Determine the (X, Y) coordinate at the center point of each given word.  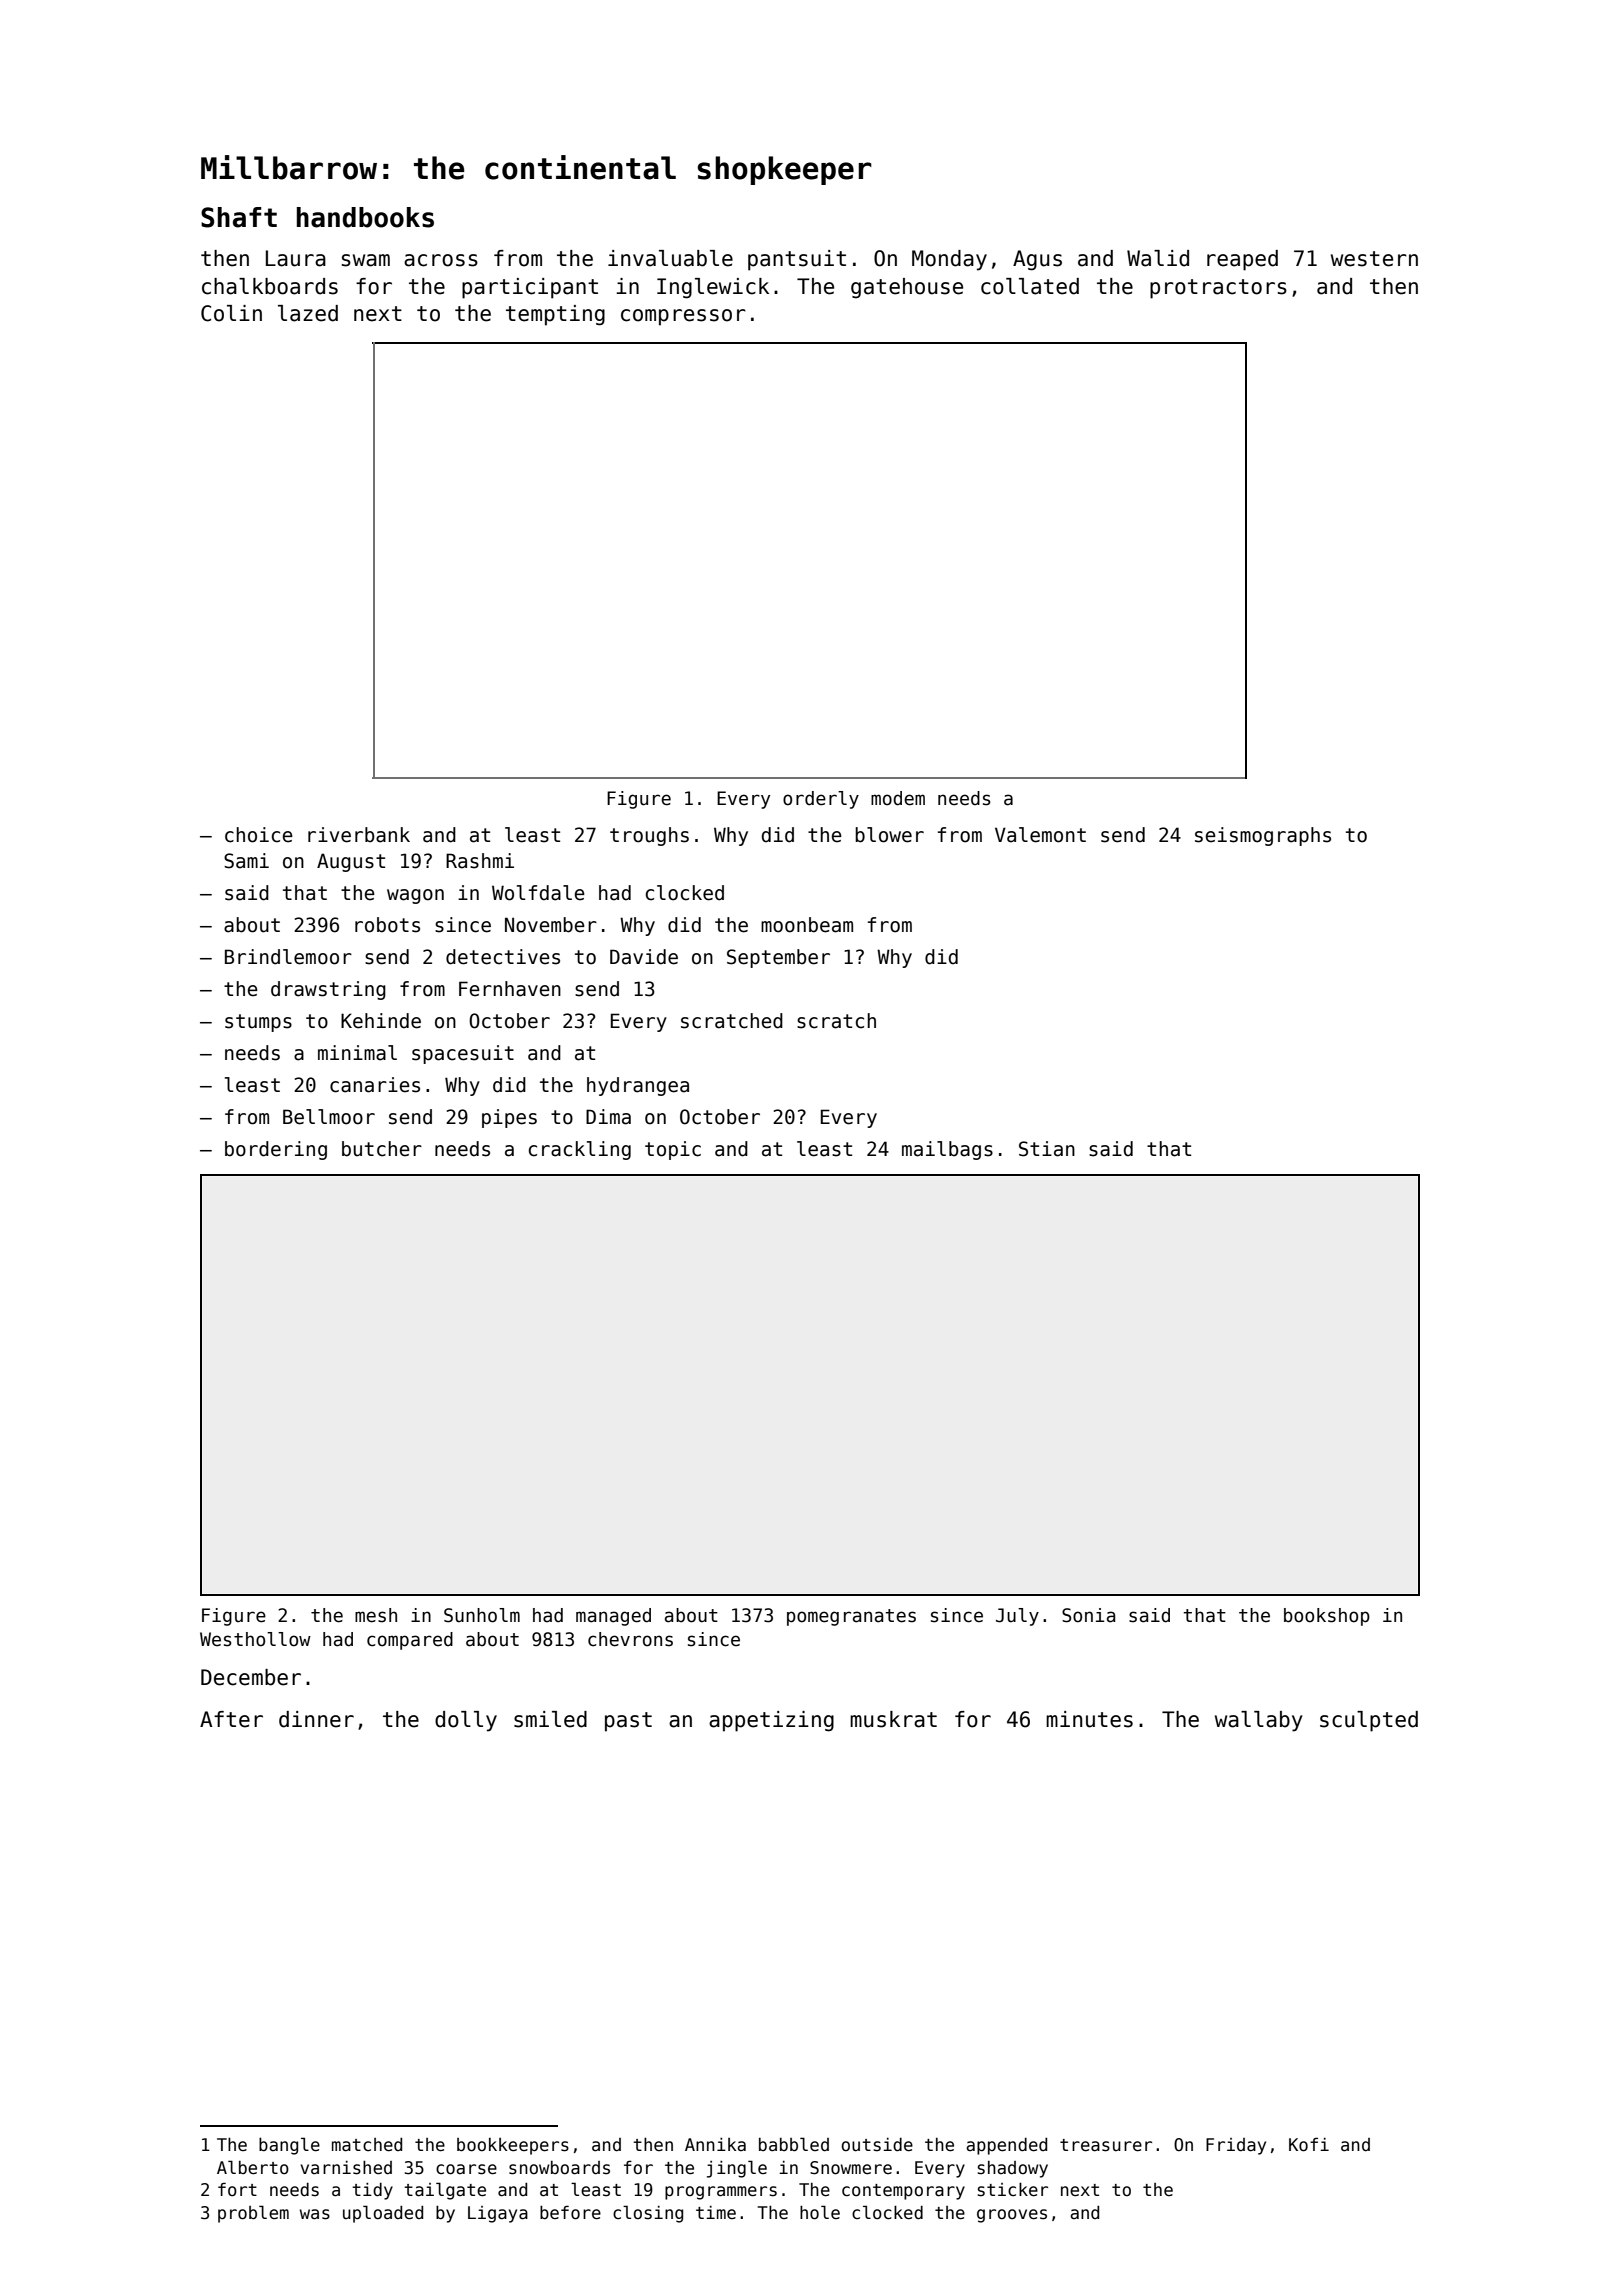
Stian (1047, 1149)
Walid (1158, 258)
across (441, 260)
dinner (316, 1719)
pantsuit (797, 260)
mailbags (947, 1150)
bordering (276, 1150)
